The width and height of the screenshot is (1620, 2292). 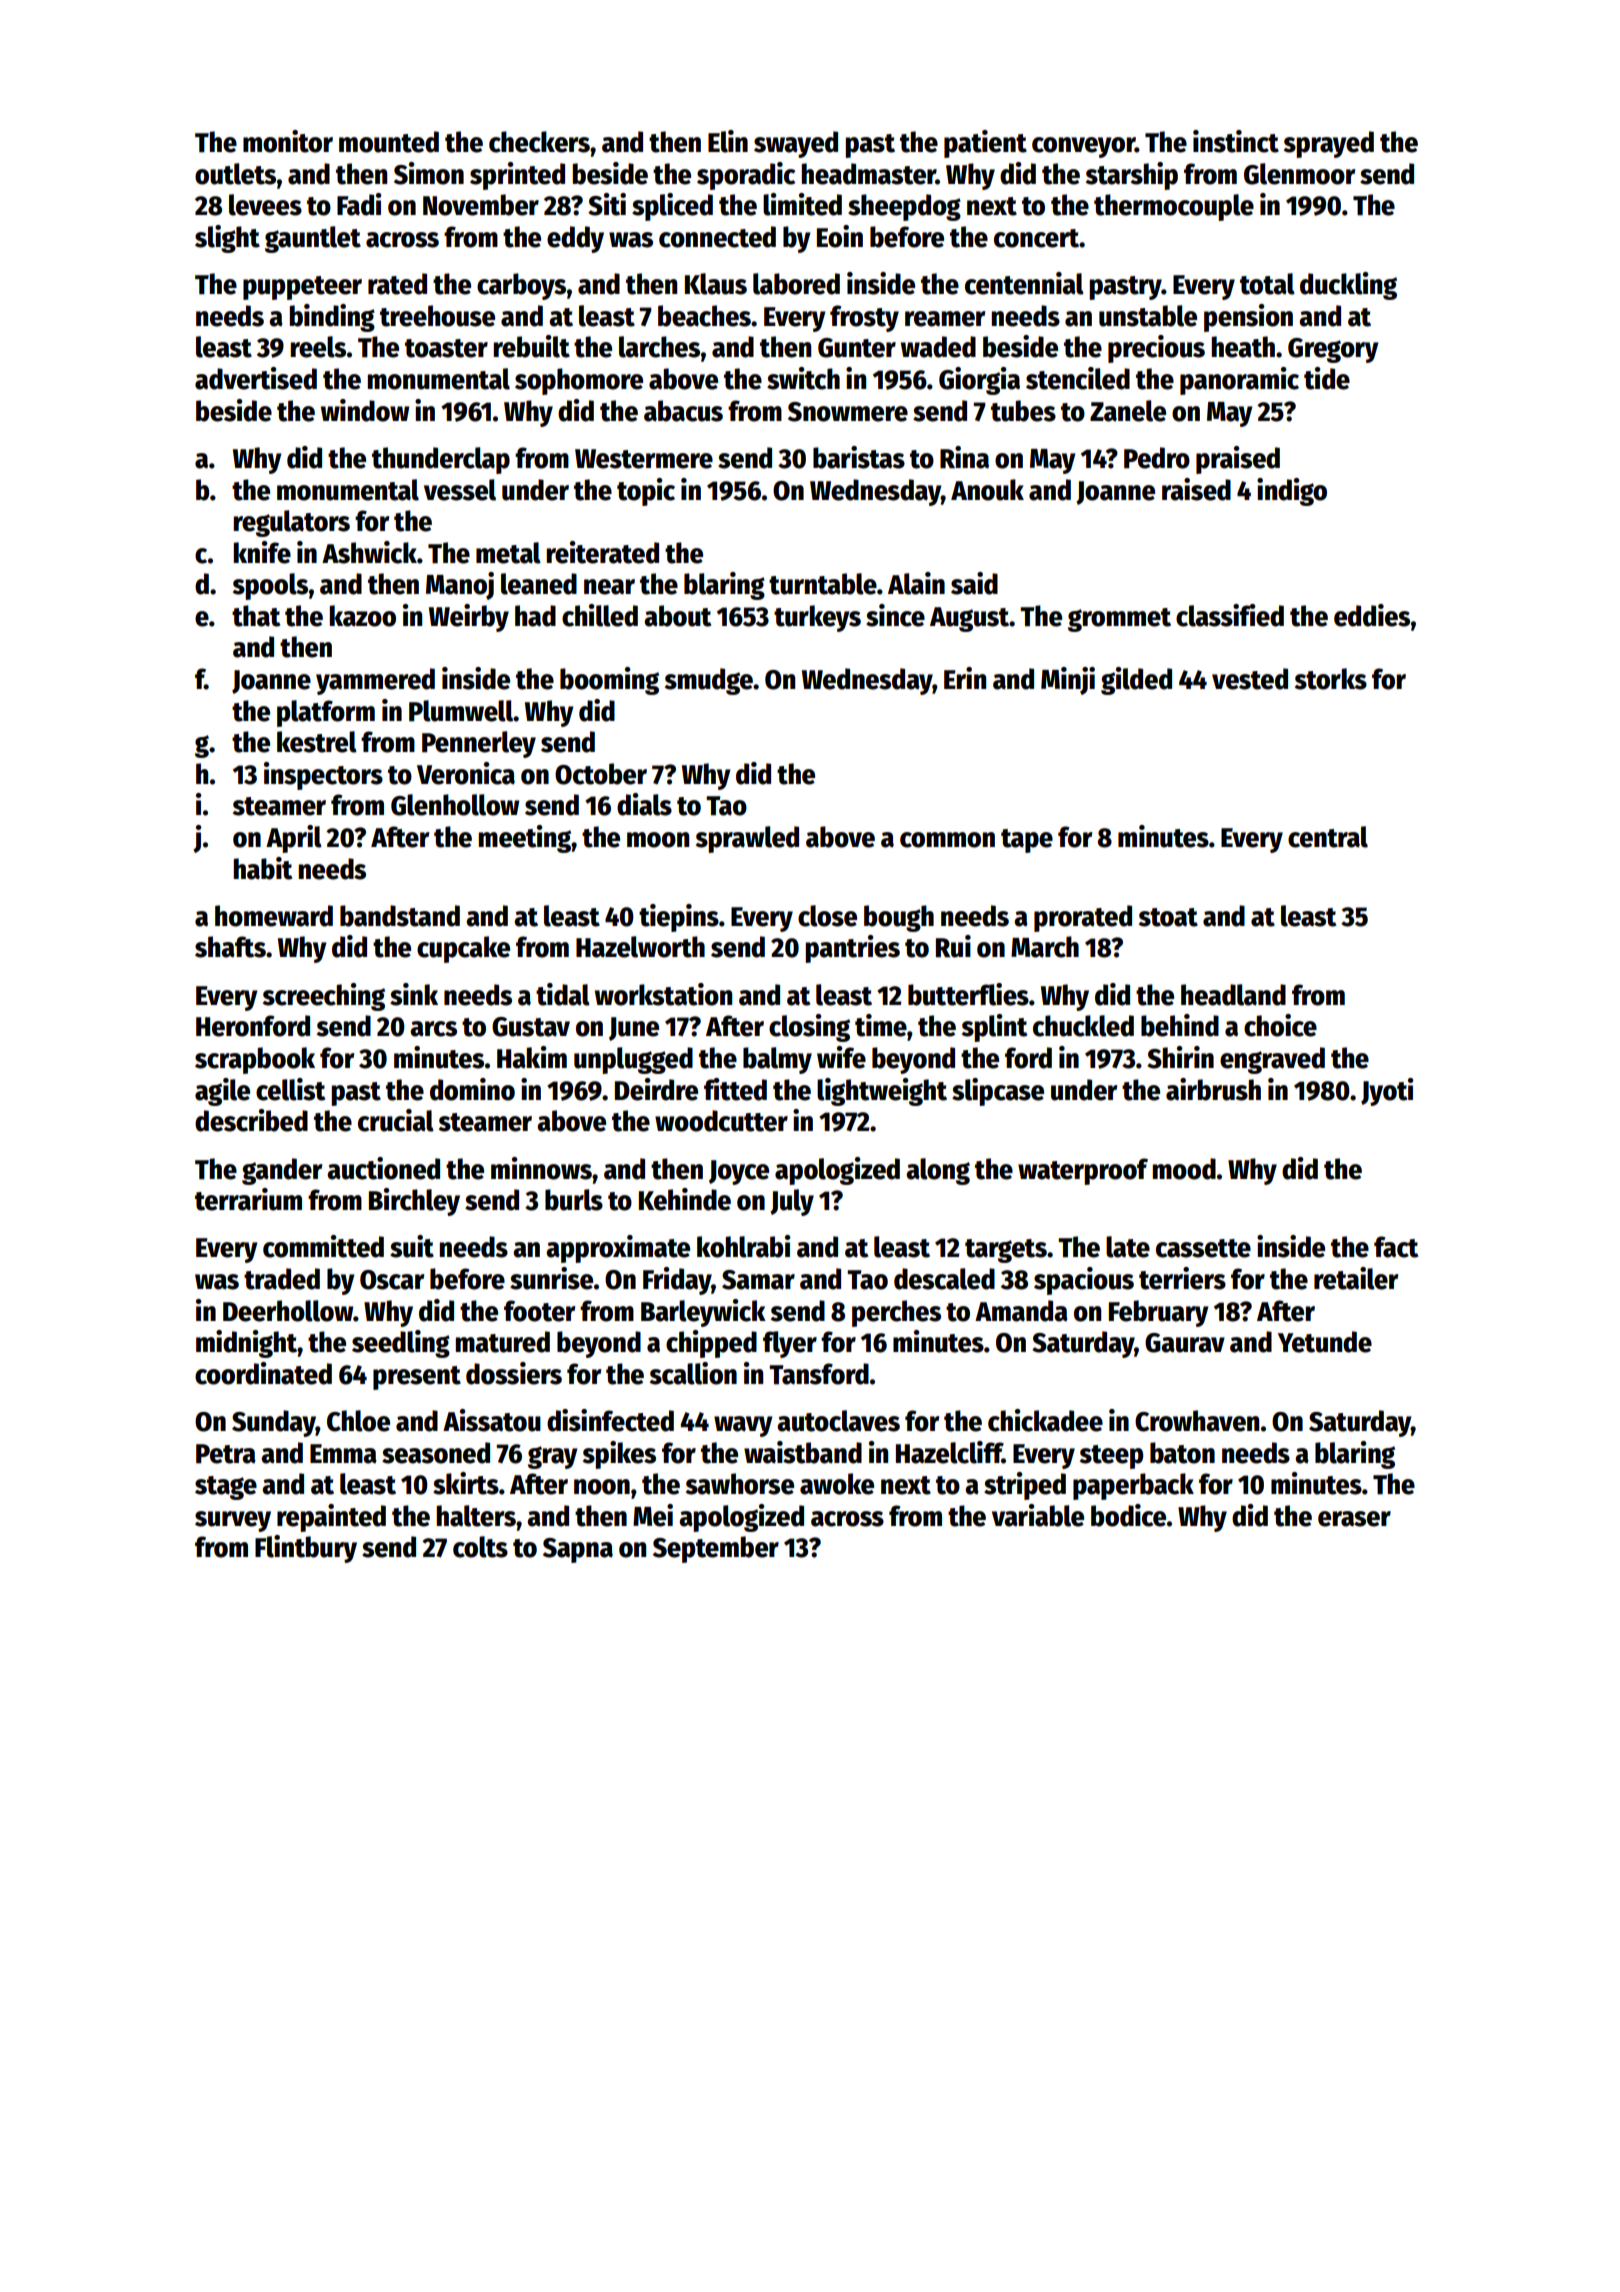 I want to click on homeward, so click(x=274, y=916).
